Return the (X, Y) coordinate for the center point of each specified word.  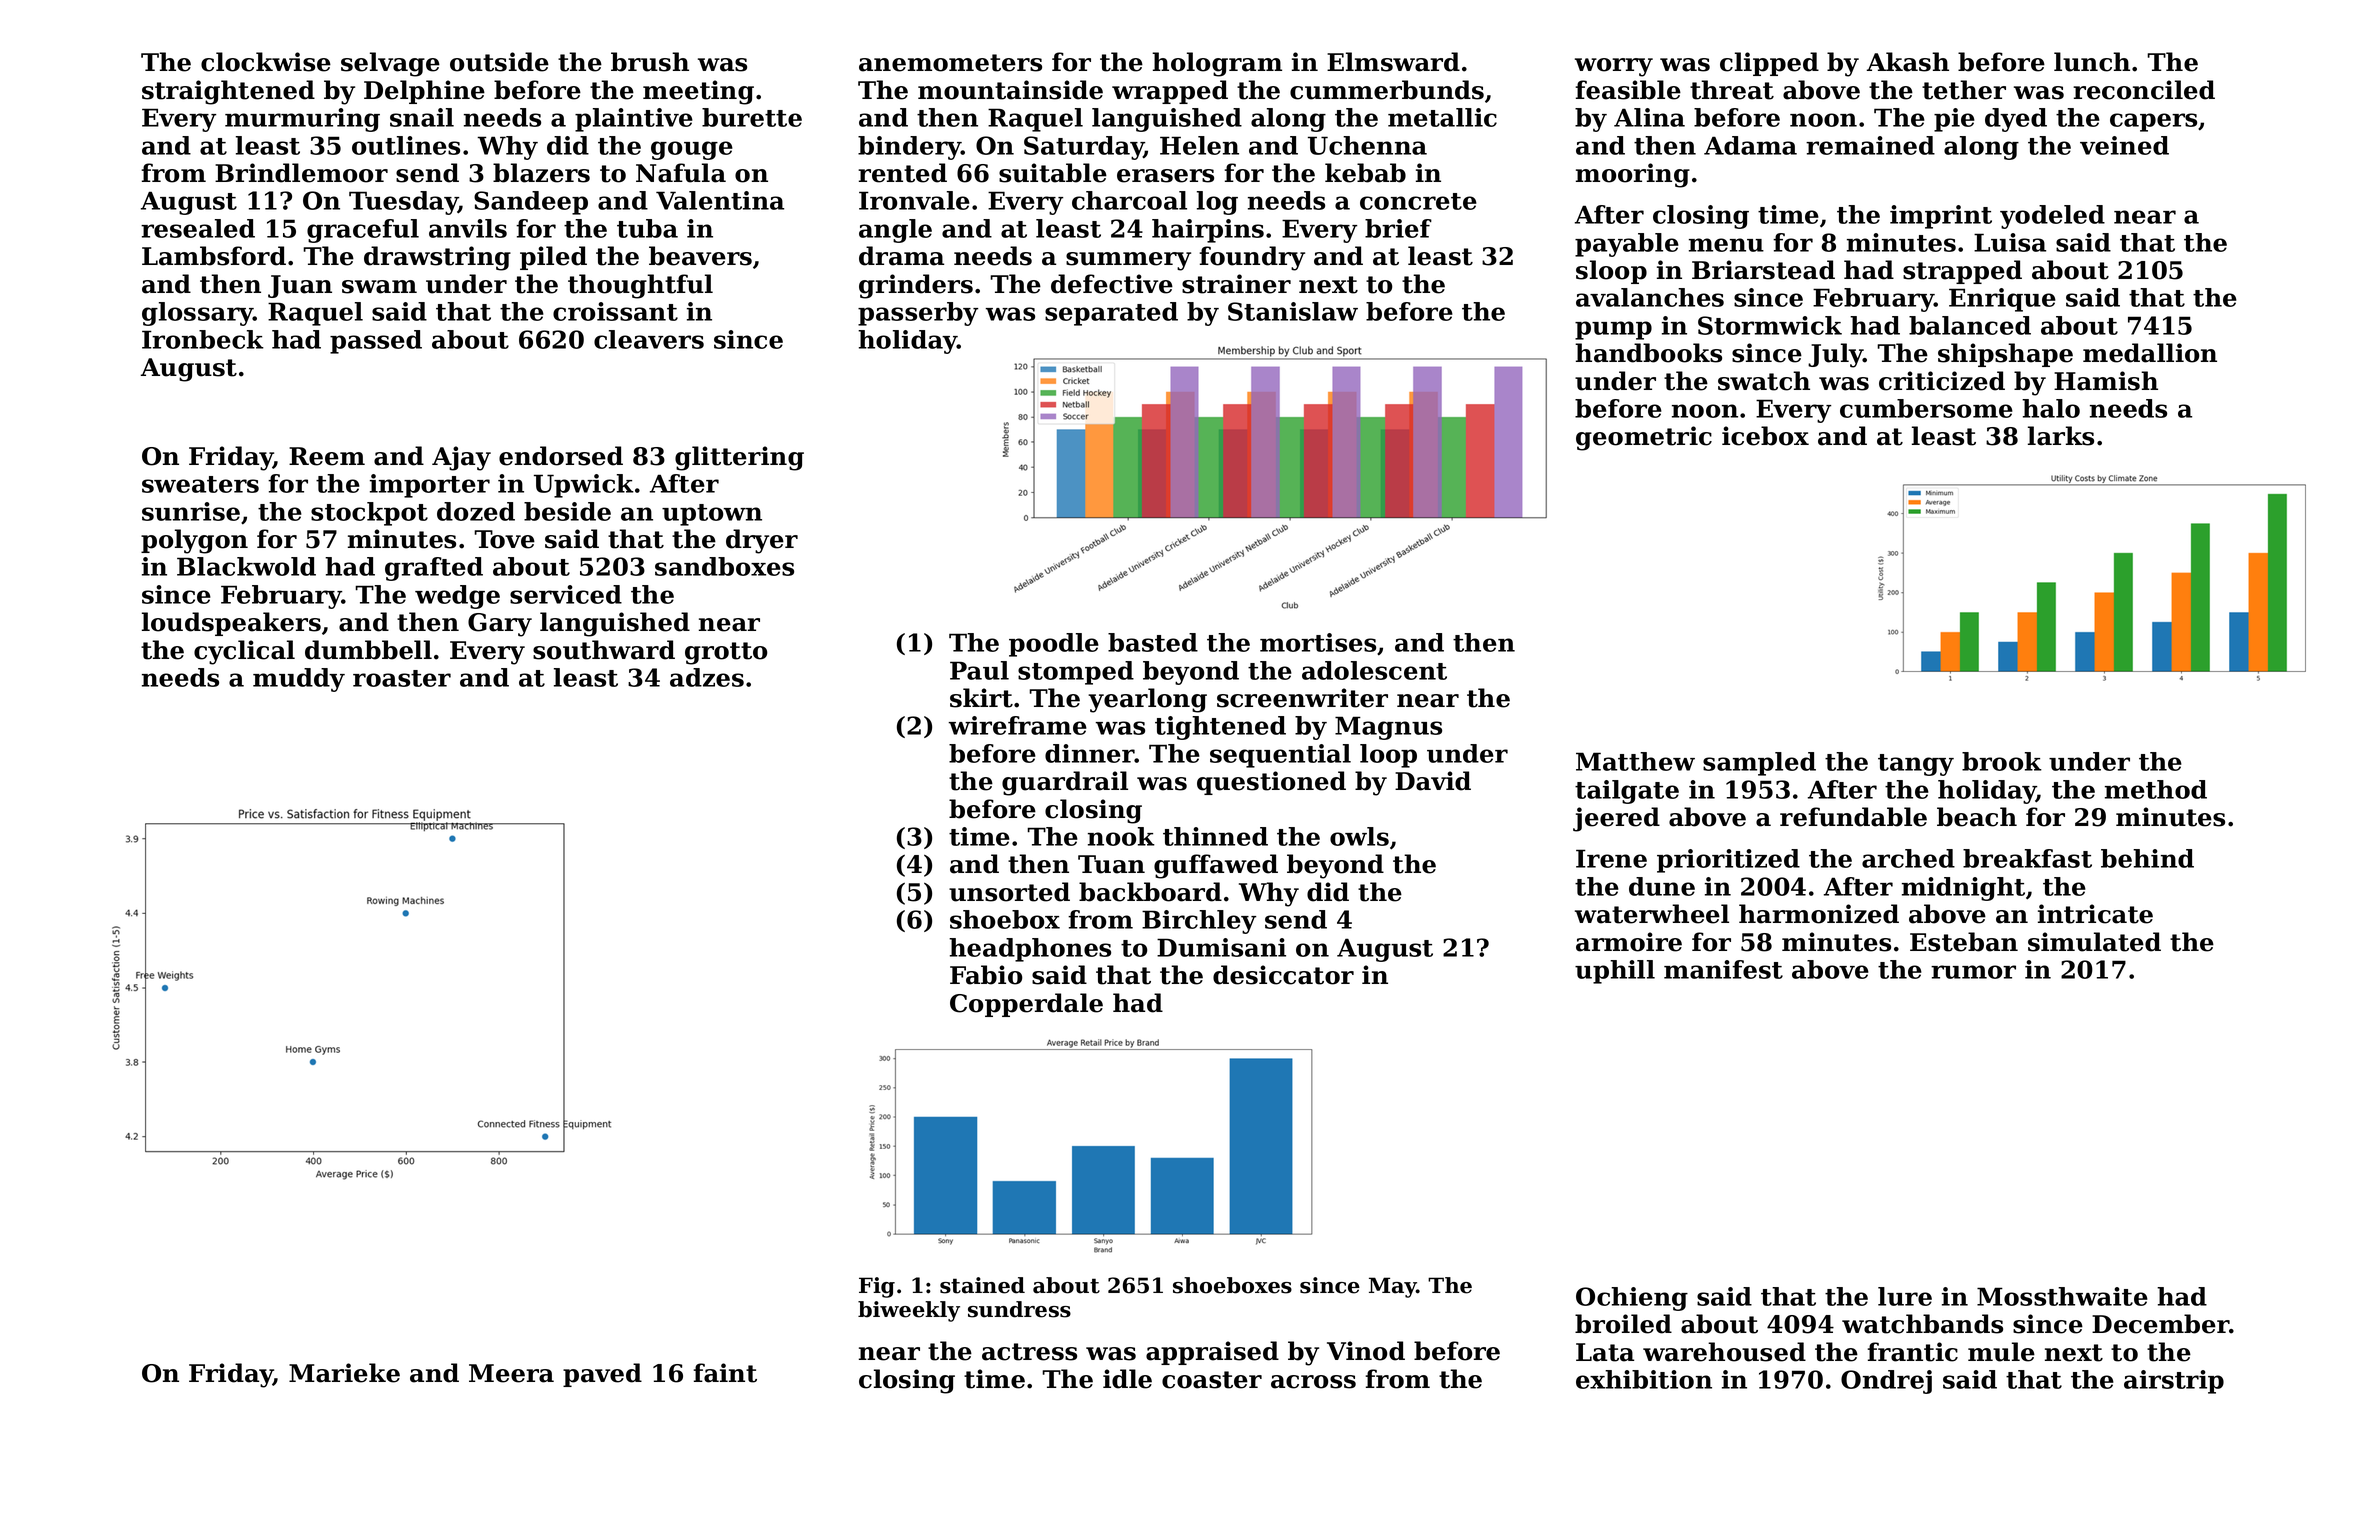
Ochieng (1632, 1299)
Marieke (344, 1373)
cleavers (649, 339)
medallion (2150, 353)
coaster (1212, 1380)
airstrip (2174, 1382)
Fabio (986, 975)
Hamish (2106, 381)
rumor (1973, 972)
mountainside (1010, 90)
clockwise (266, 62)
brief (1398, 228)
